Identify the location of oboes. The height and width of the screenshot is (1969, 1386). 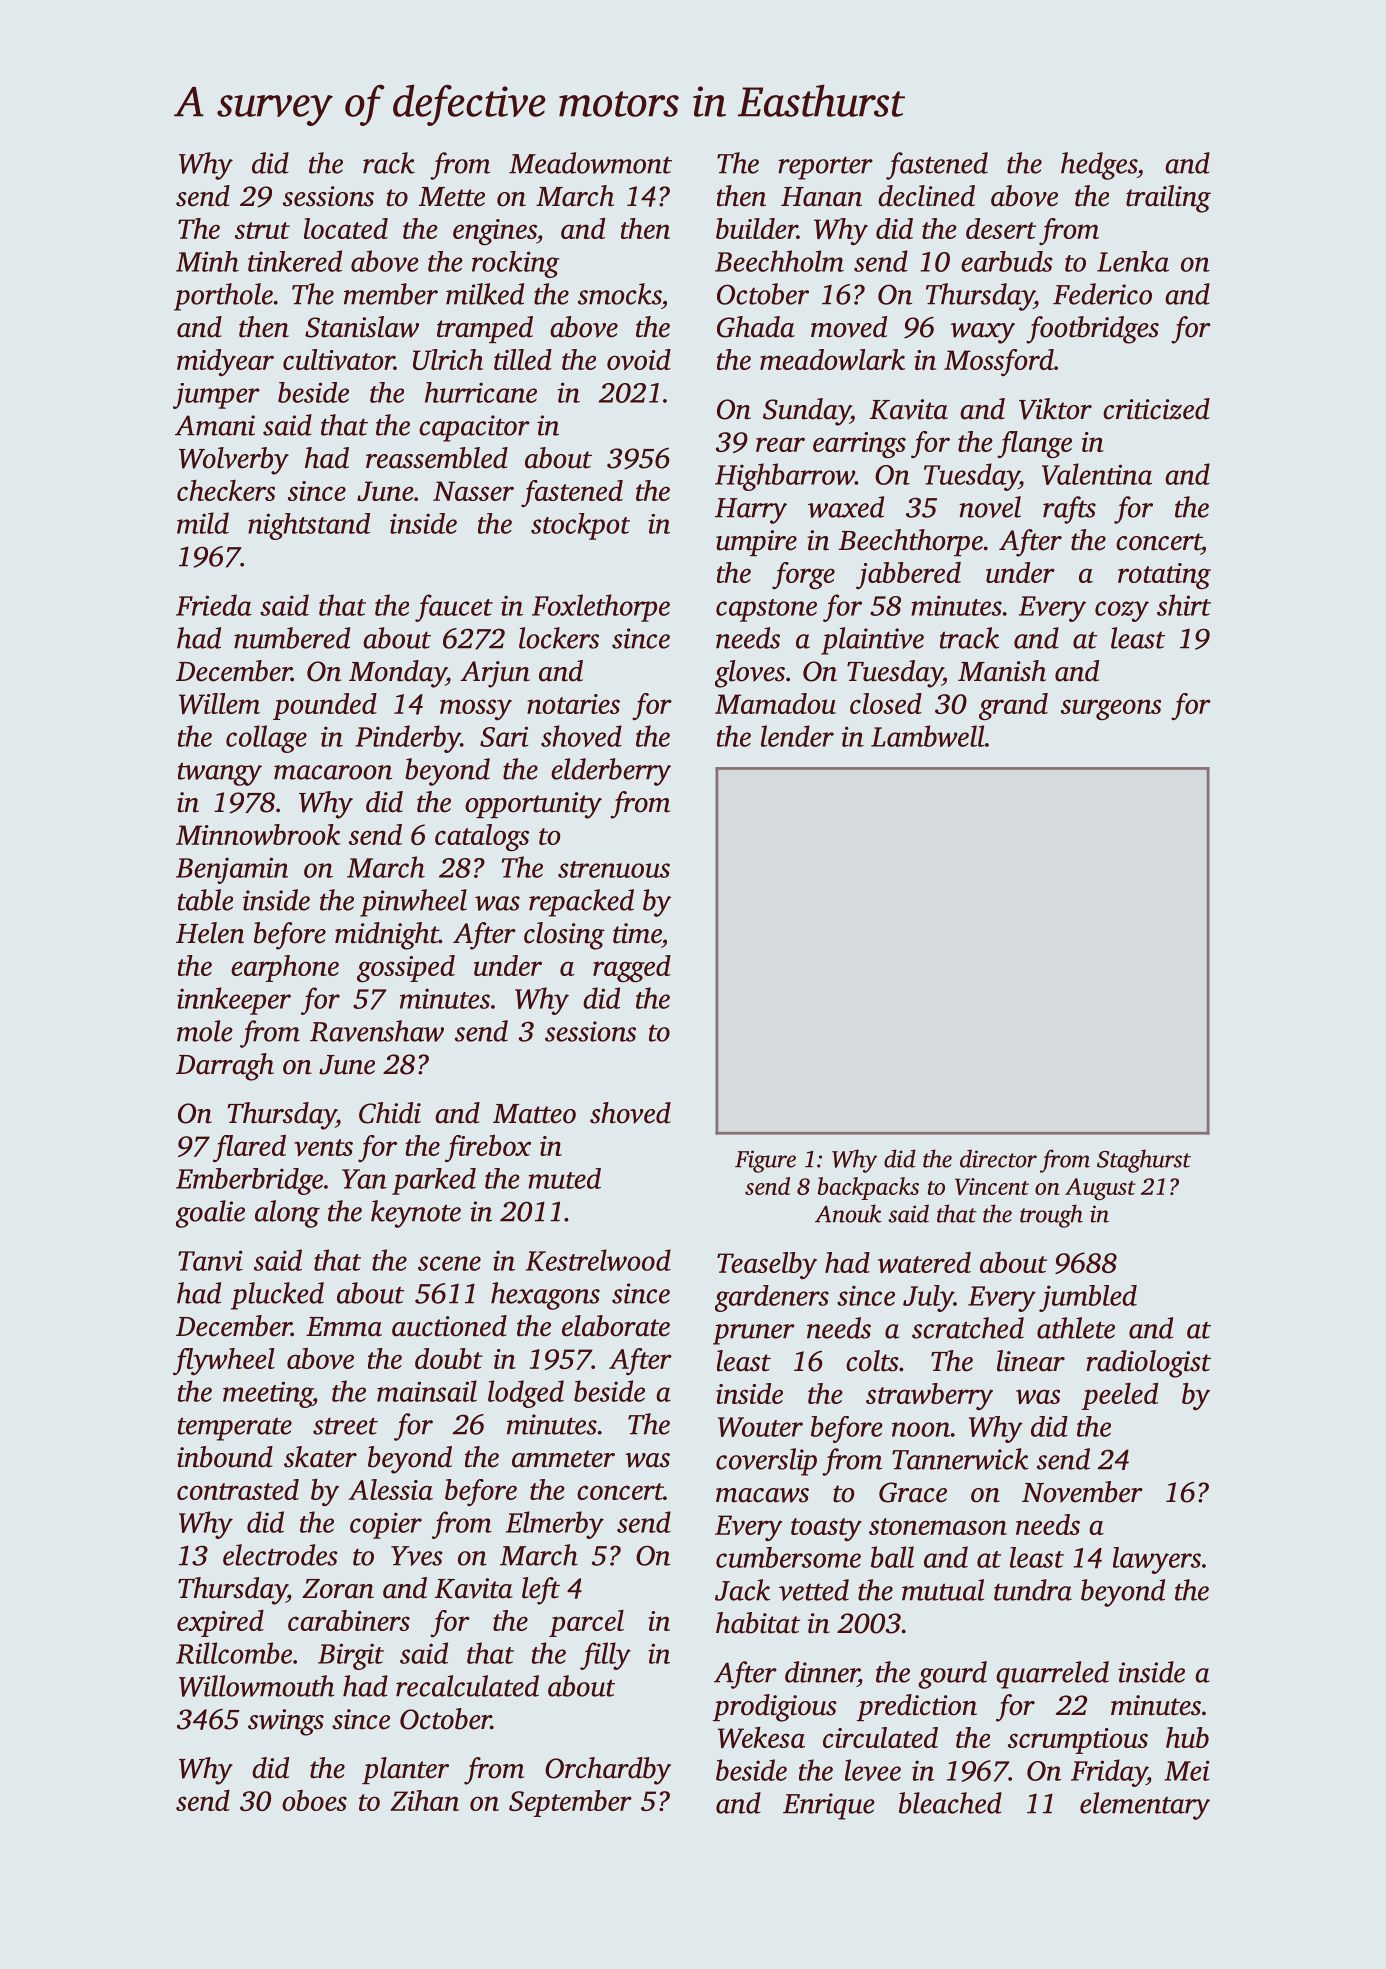
(314, 1800).
